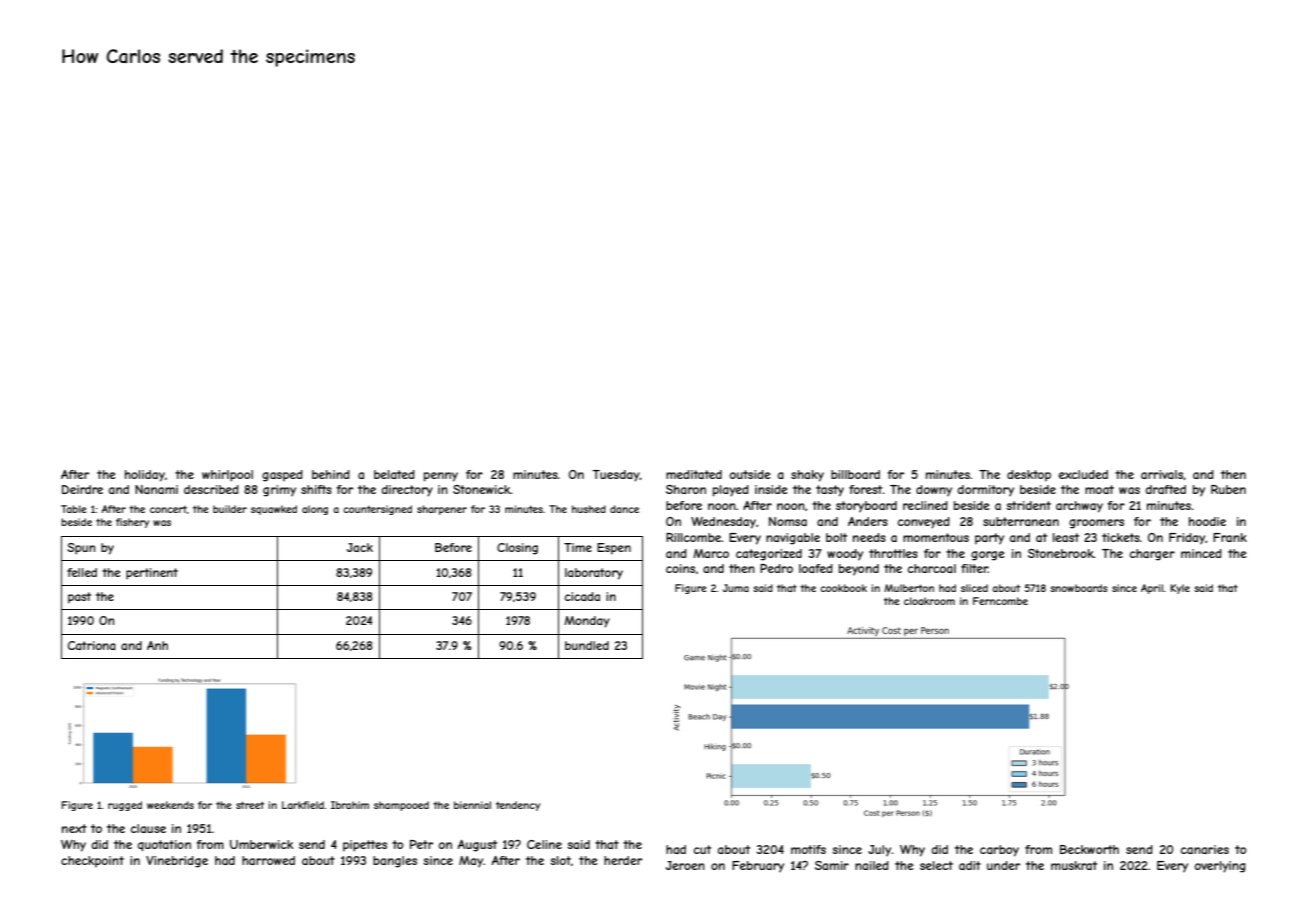 The image size is (1308, 924). What do you see at coordinates (79, 598) in the screenshot?
I see `past` at bounding box center [79, 598].
